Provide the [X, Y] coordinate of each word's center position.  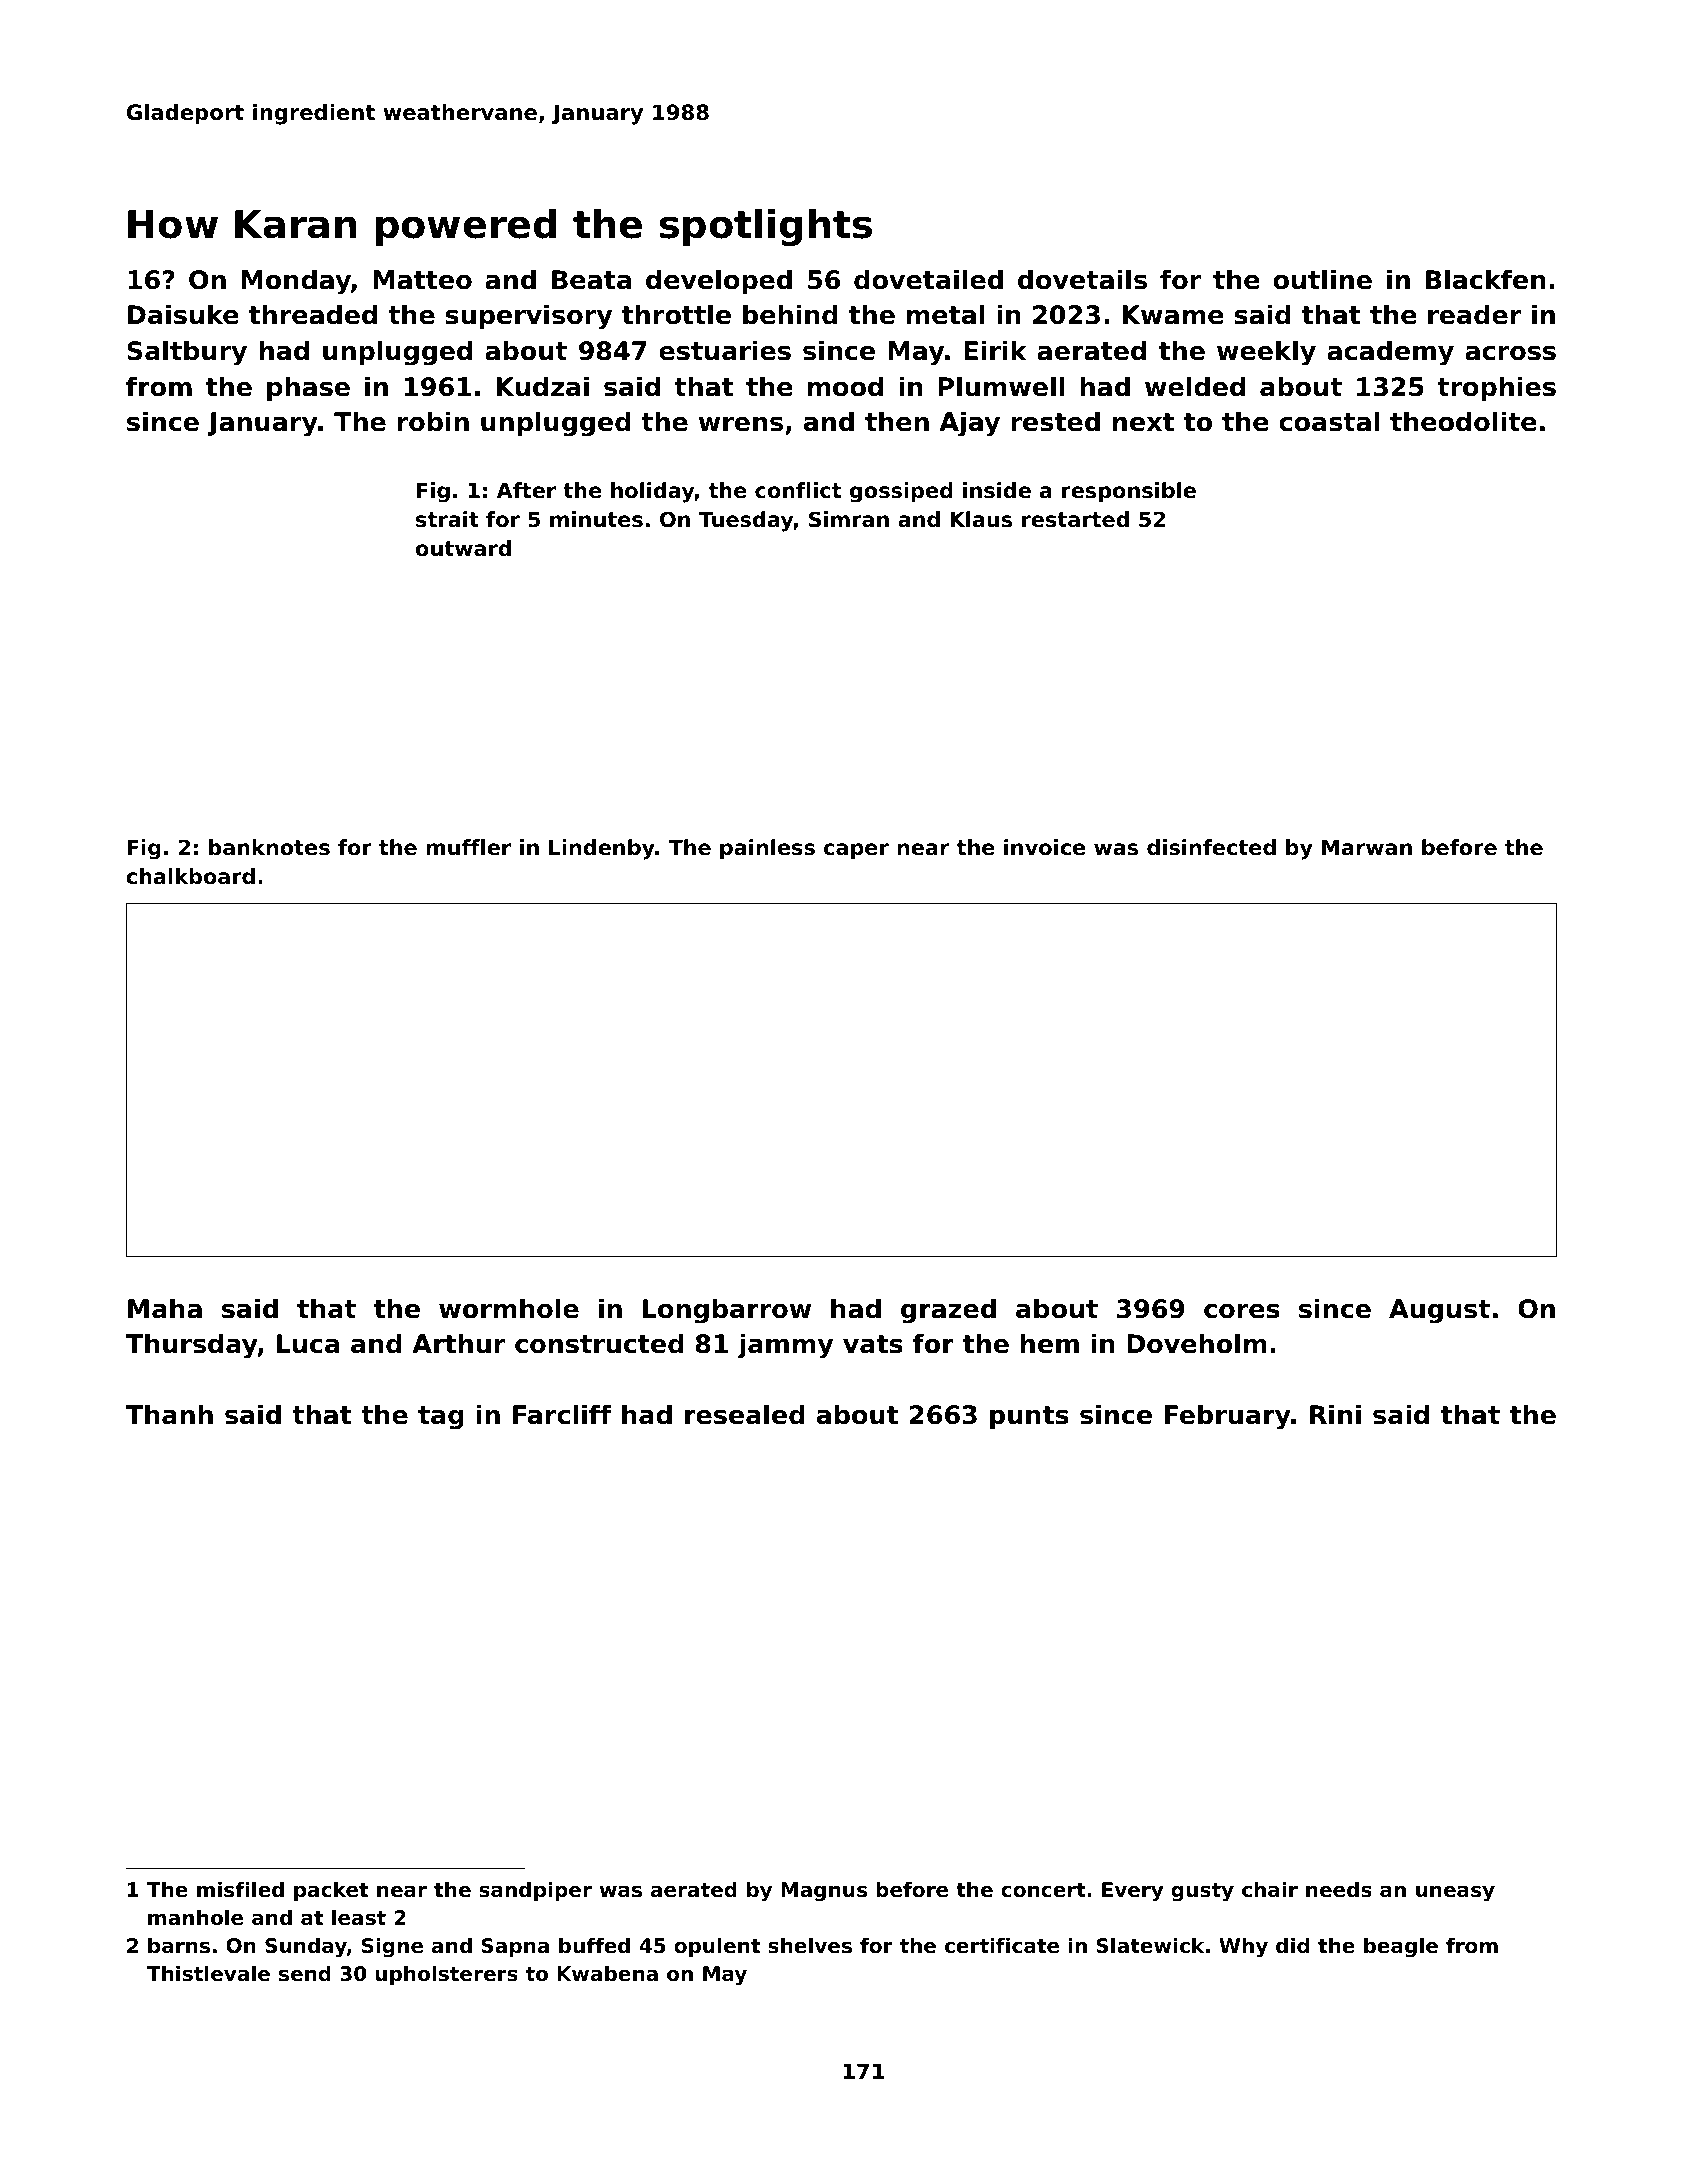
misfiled [240, 1889]
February [1228, 1417]
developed [719, 282]
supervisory [529, 317]
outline [1322, 279]
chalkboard [190, 876]
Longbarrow [727, 1311]
